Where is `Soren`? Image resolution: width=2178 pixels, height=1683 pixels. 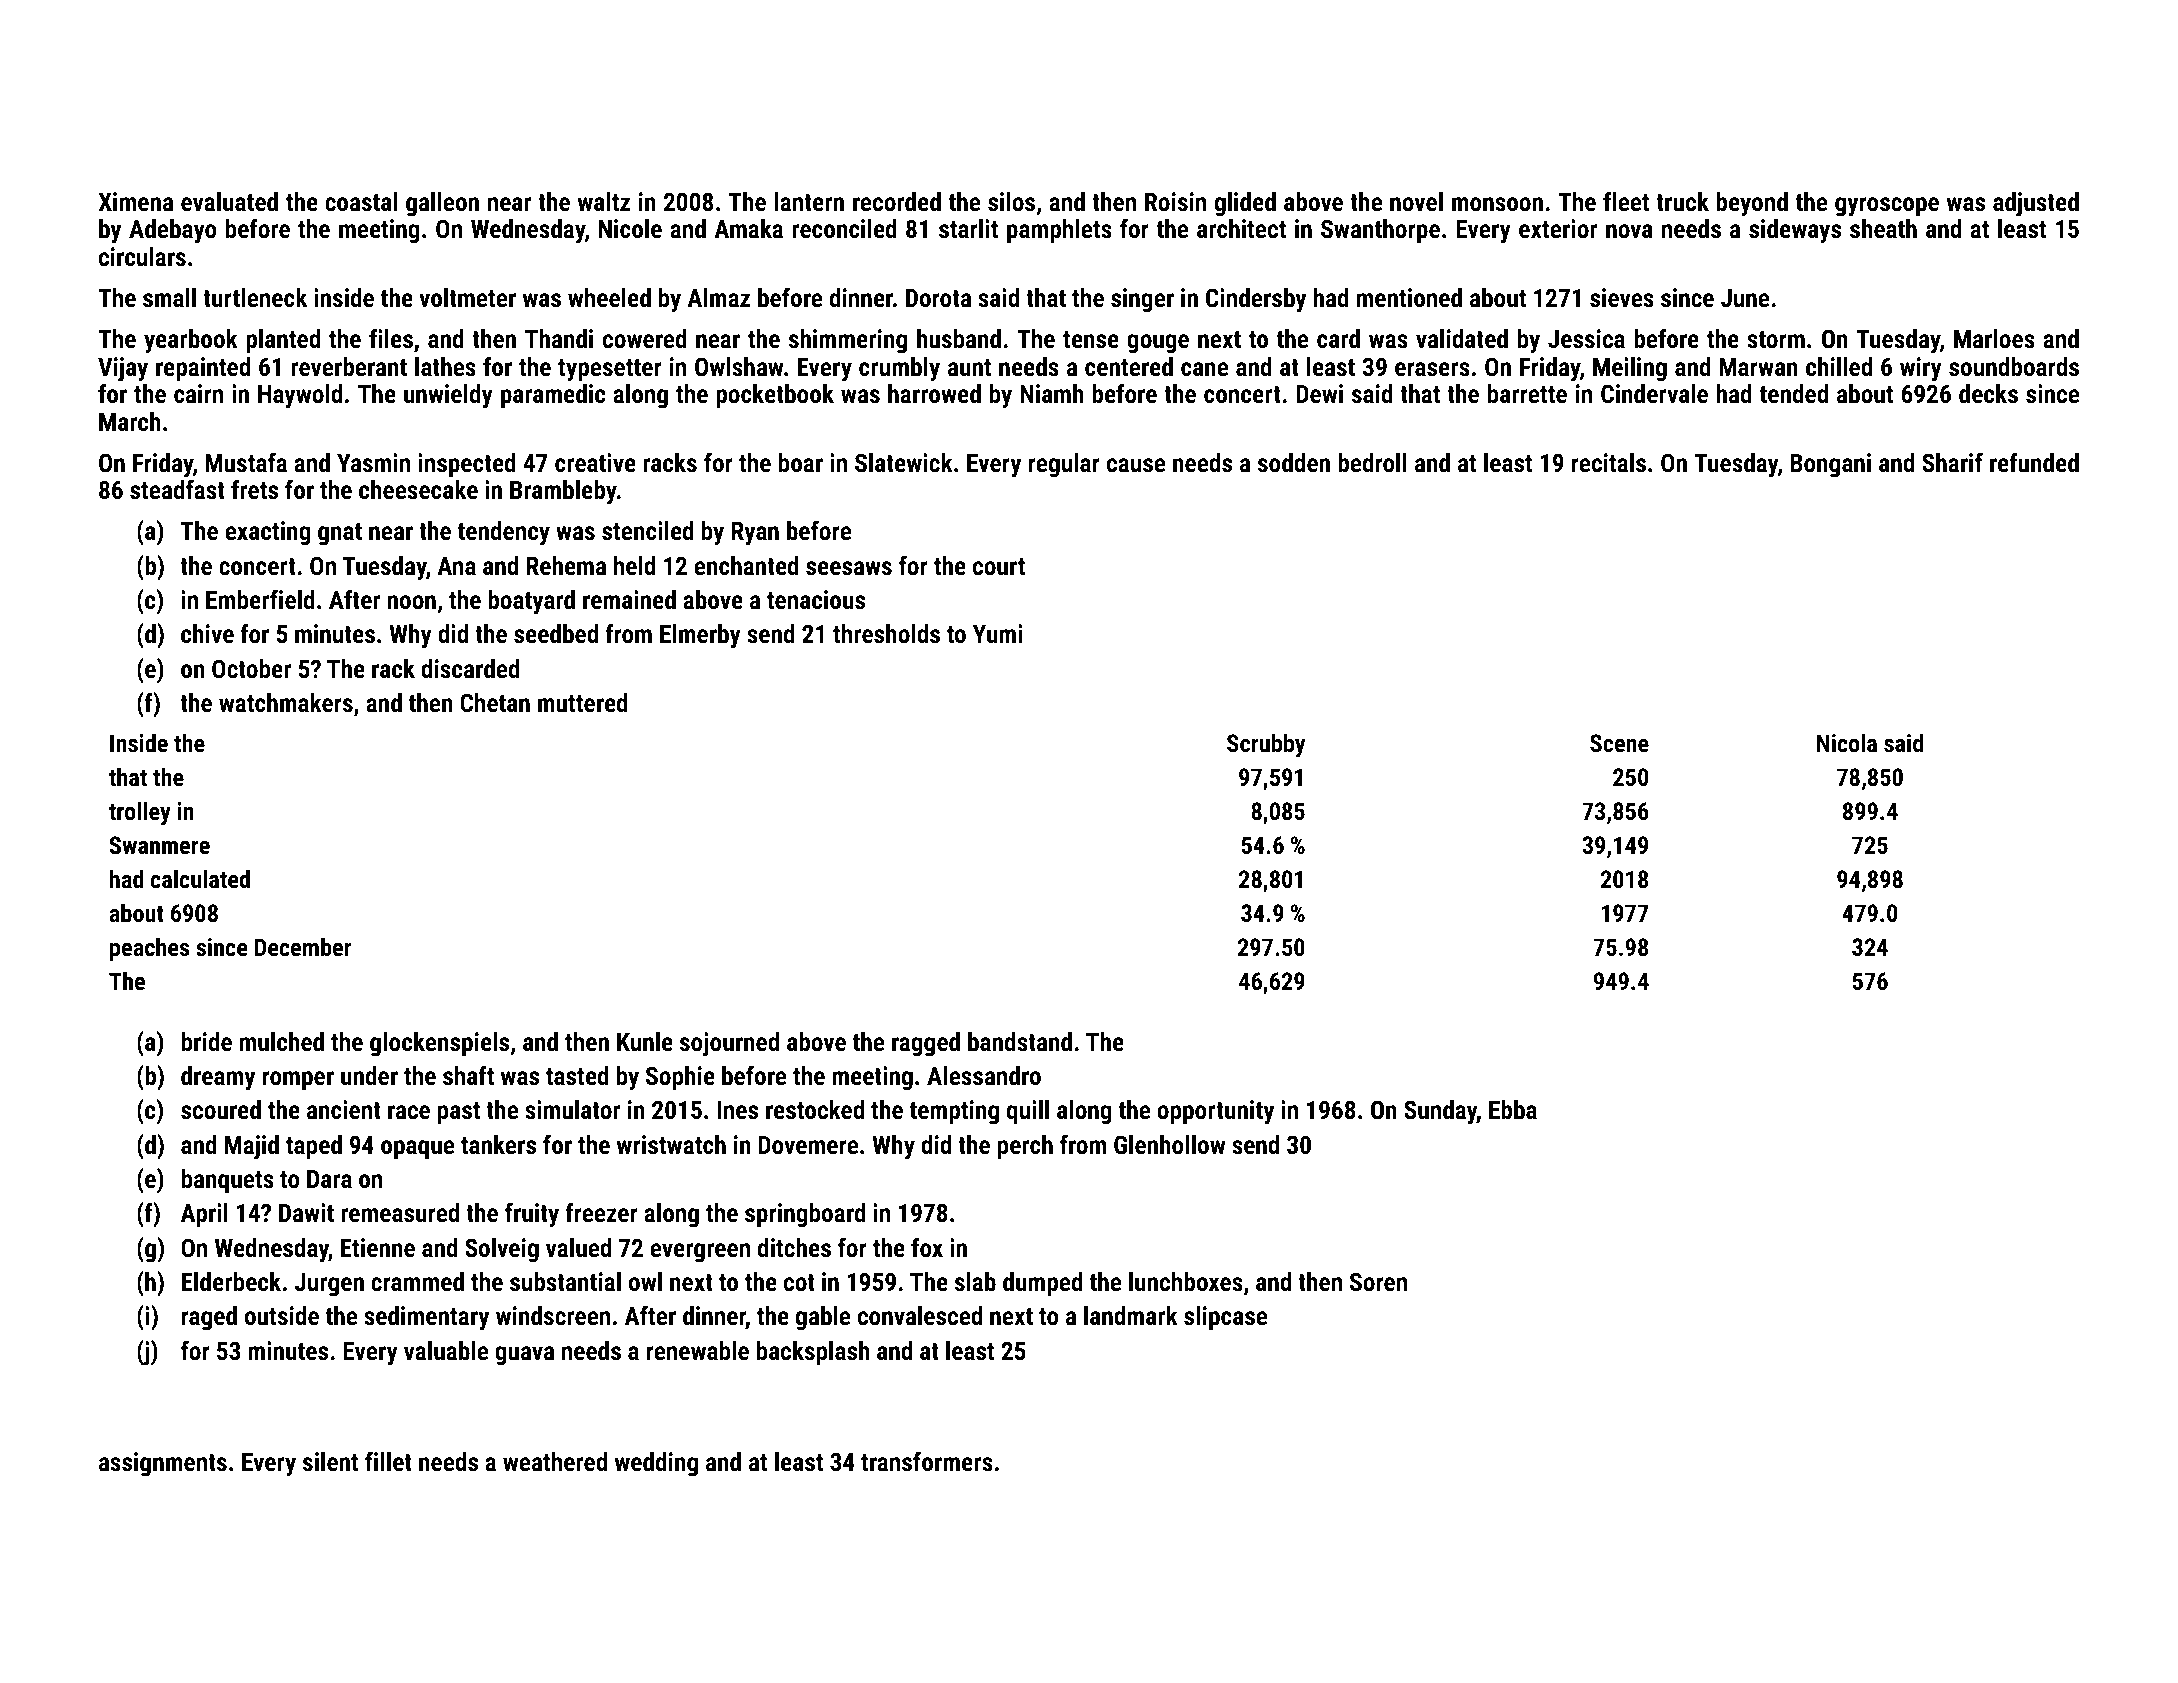
Soren is located at coordinates (1378, 1281).
